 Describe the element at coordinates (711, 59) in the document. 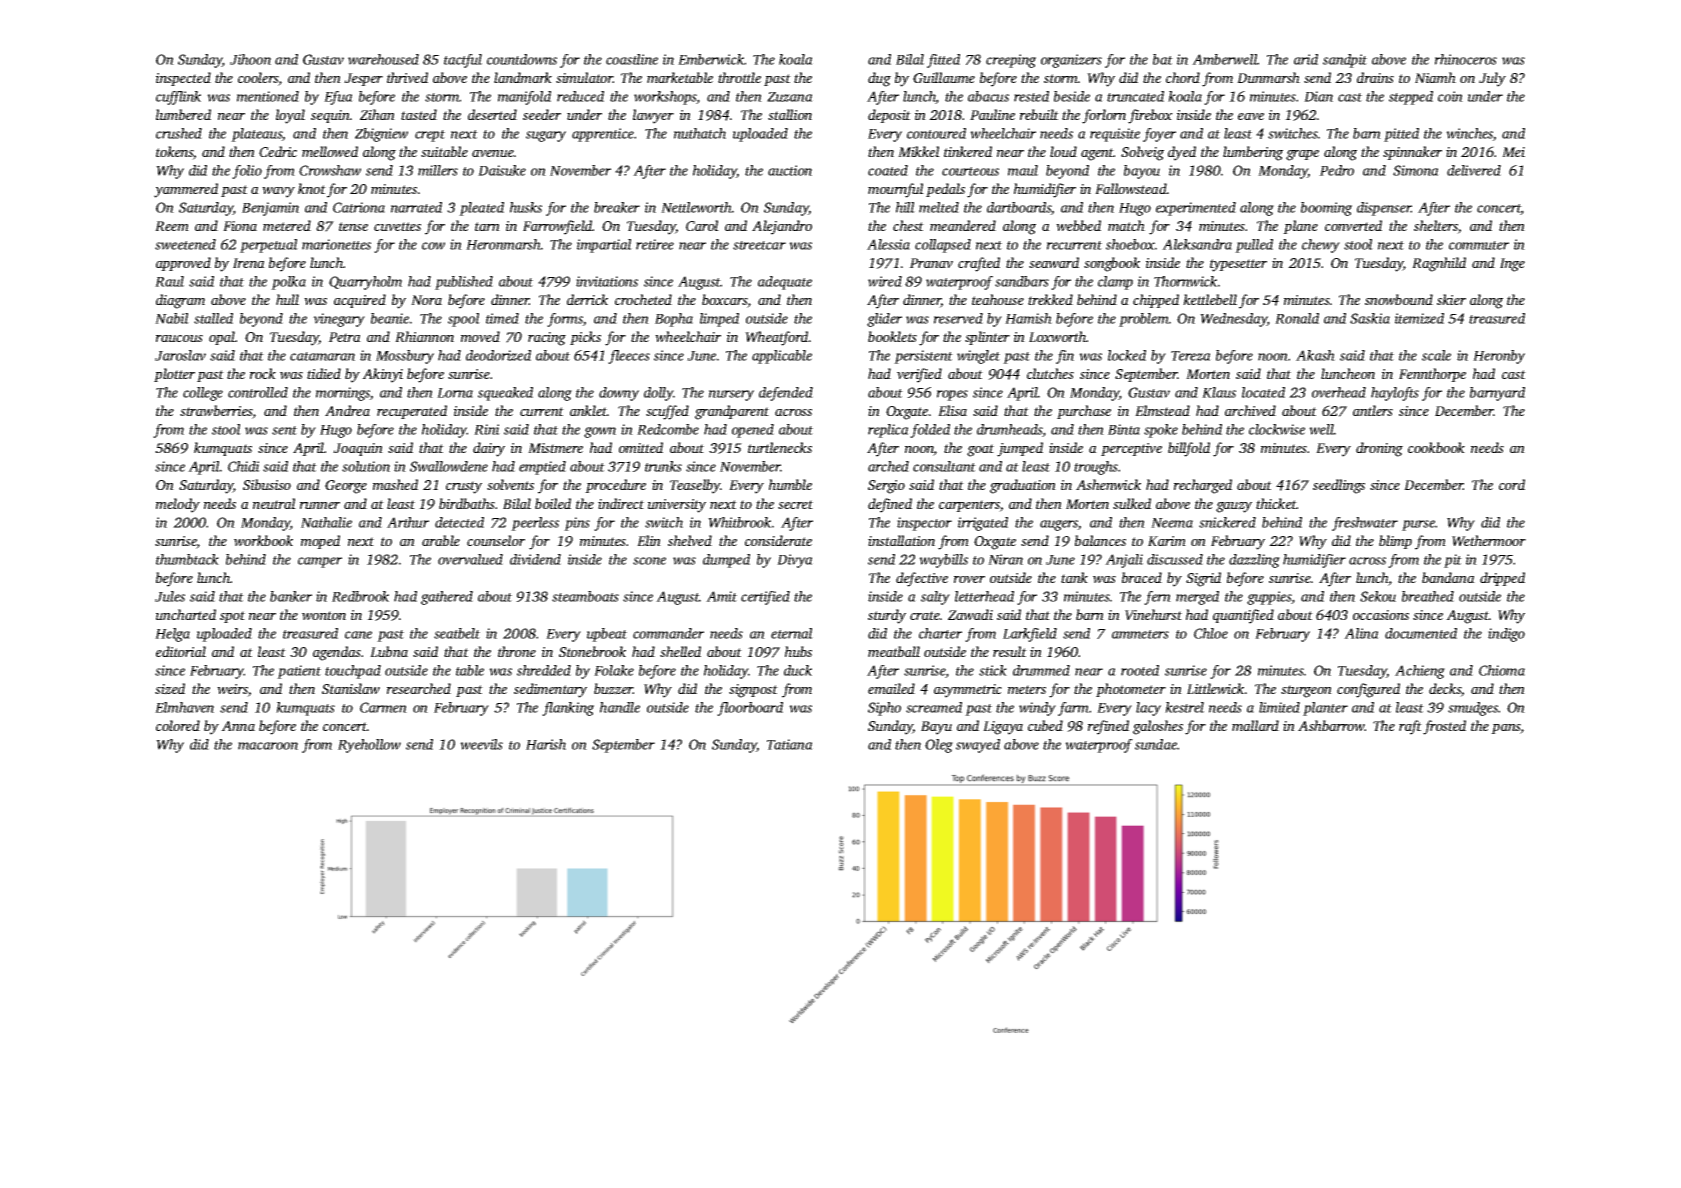

I see `Emberwick` at that location.
